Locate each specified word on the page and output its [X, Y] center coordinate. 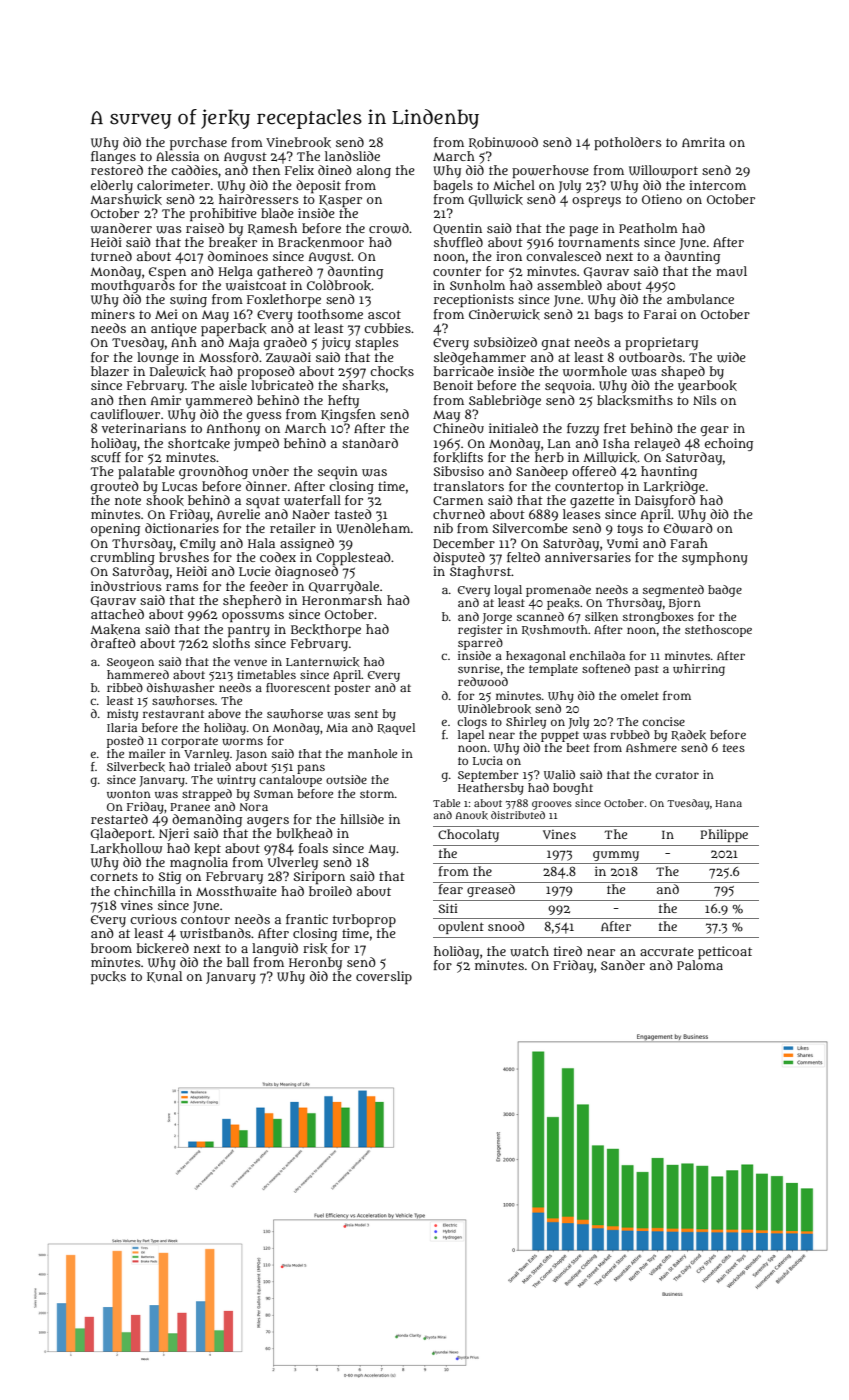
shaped [683, 373]
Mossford [229, 357]
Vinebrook [298, 142]
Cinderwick [504, 314]
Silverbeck [136, 767]
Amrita [703, 142]
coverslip [384, 978]
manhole [372, 753]
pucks [108, 978]
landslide [352, 156]
